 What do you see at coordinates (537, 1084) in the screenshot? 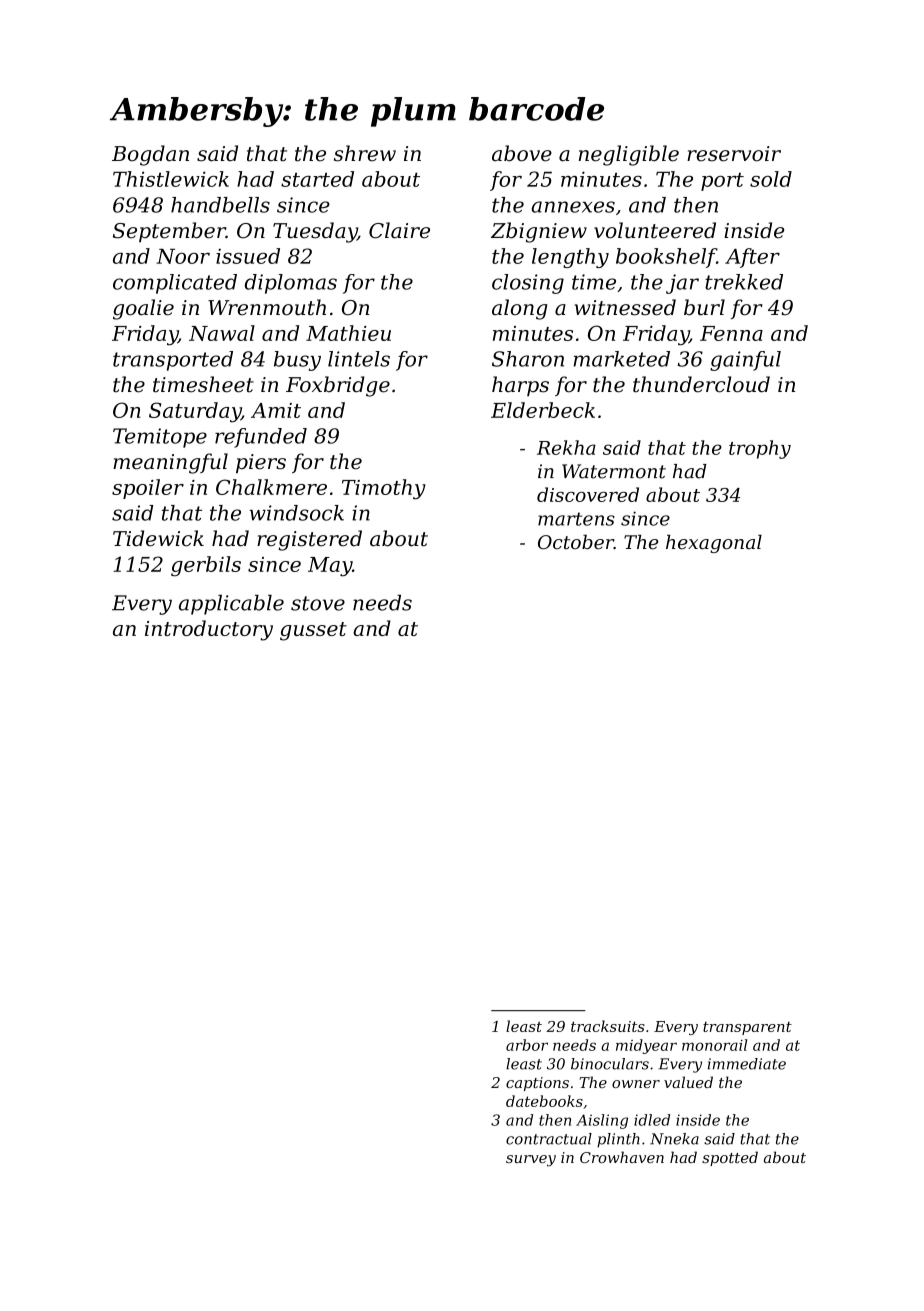
I see `captions` at bounding box center [537, 1084].
